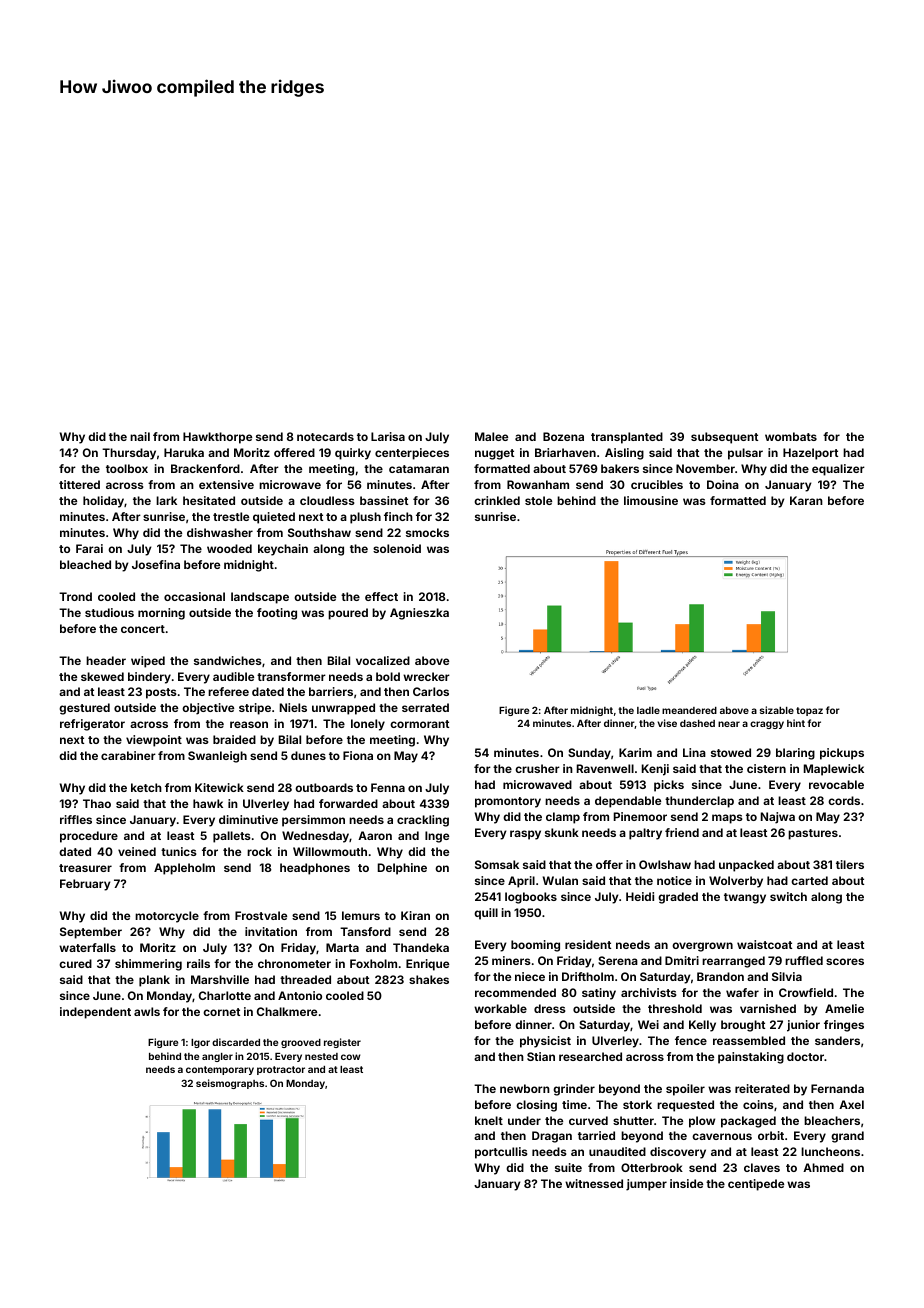  I want to click on subsequent, so click(724, 438).
